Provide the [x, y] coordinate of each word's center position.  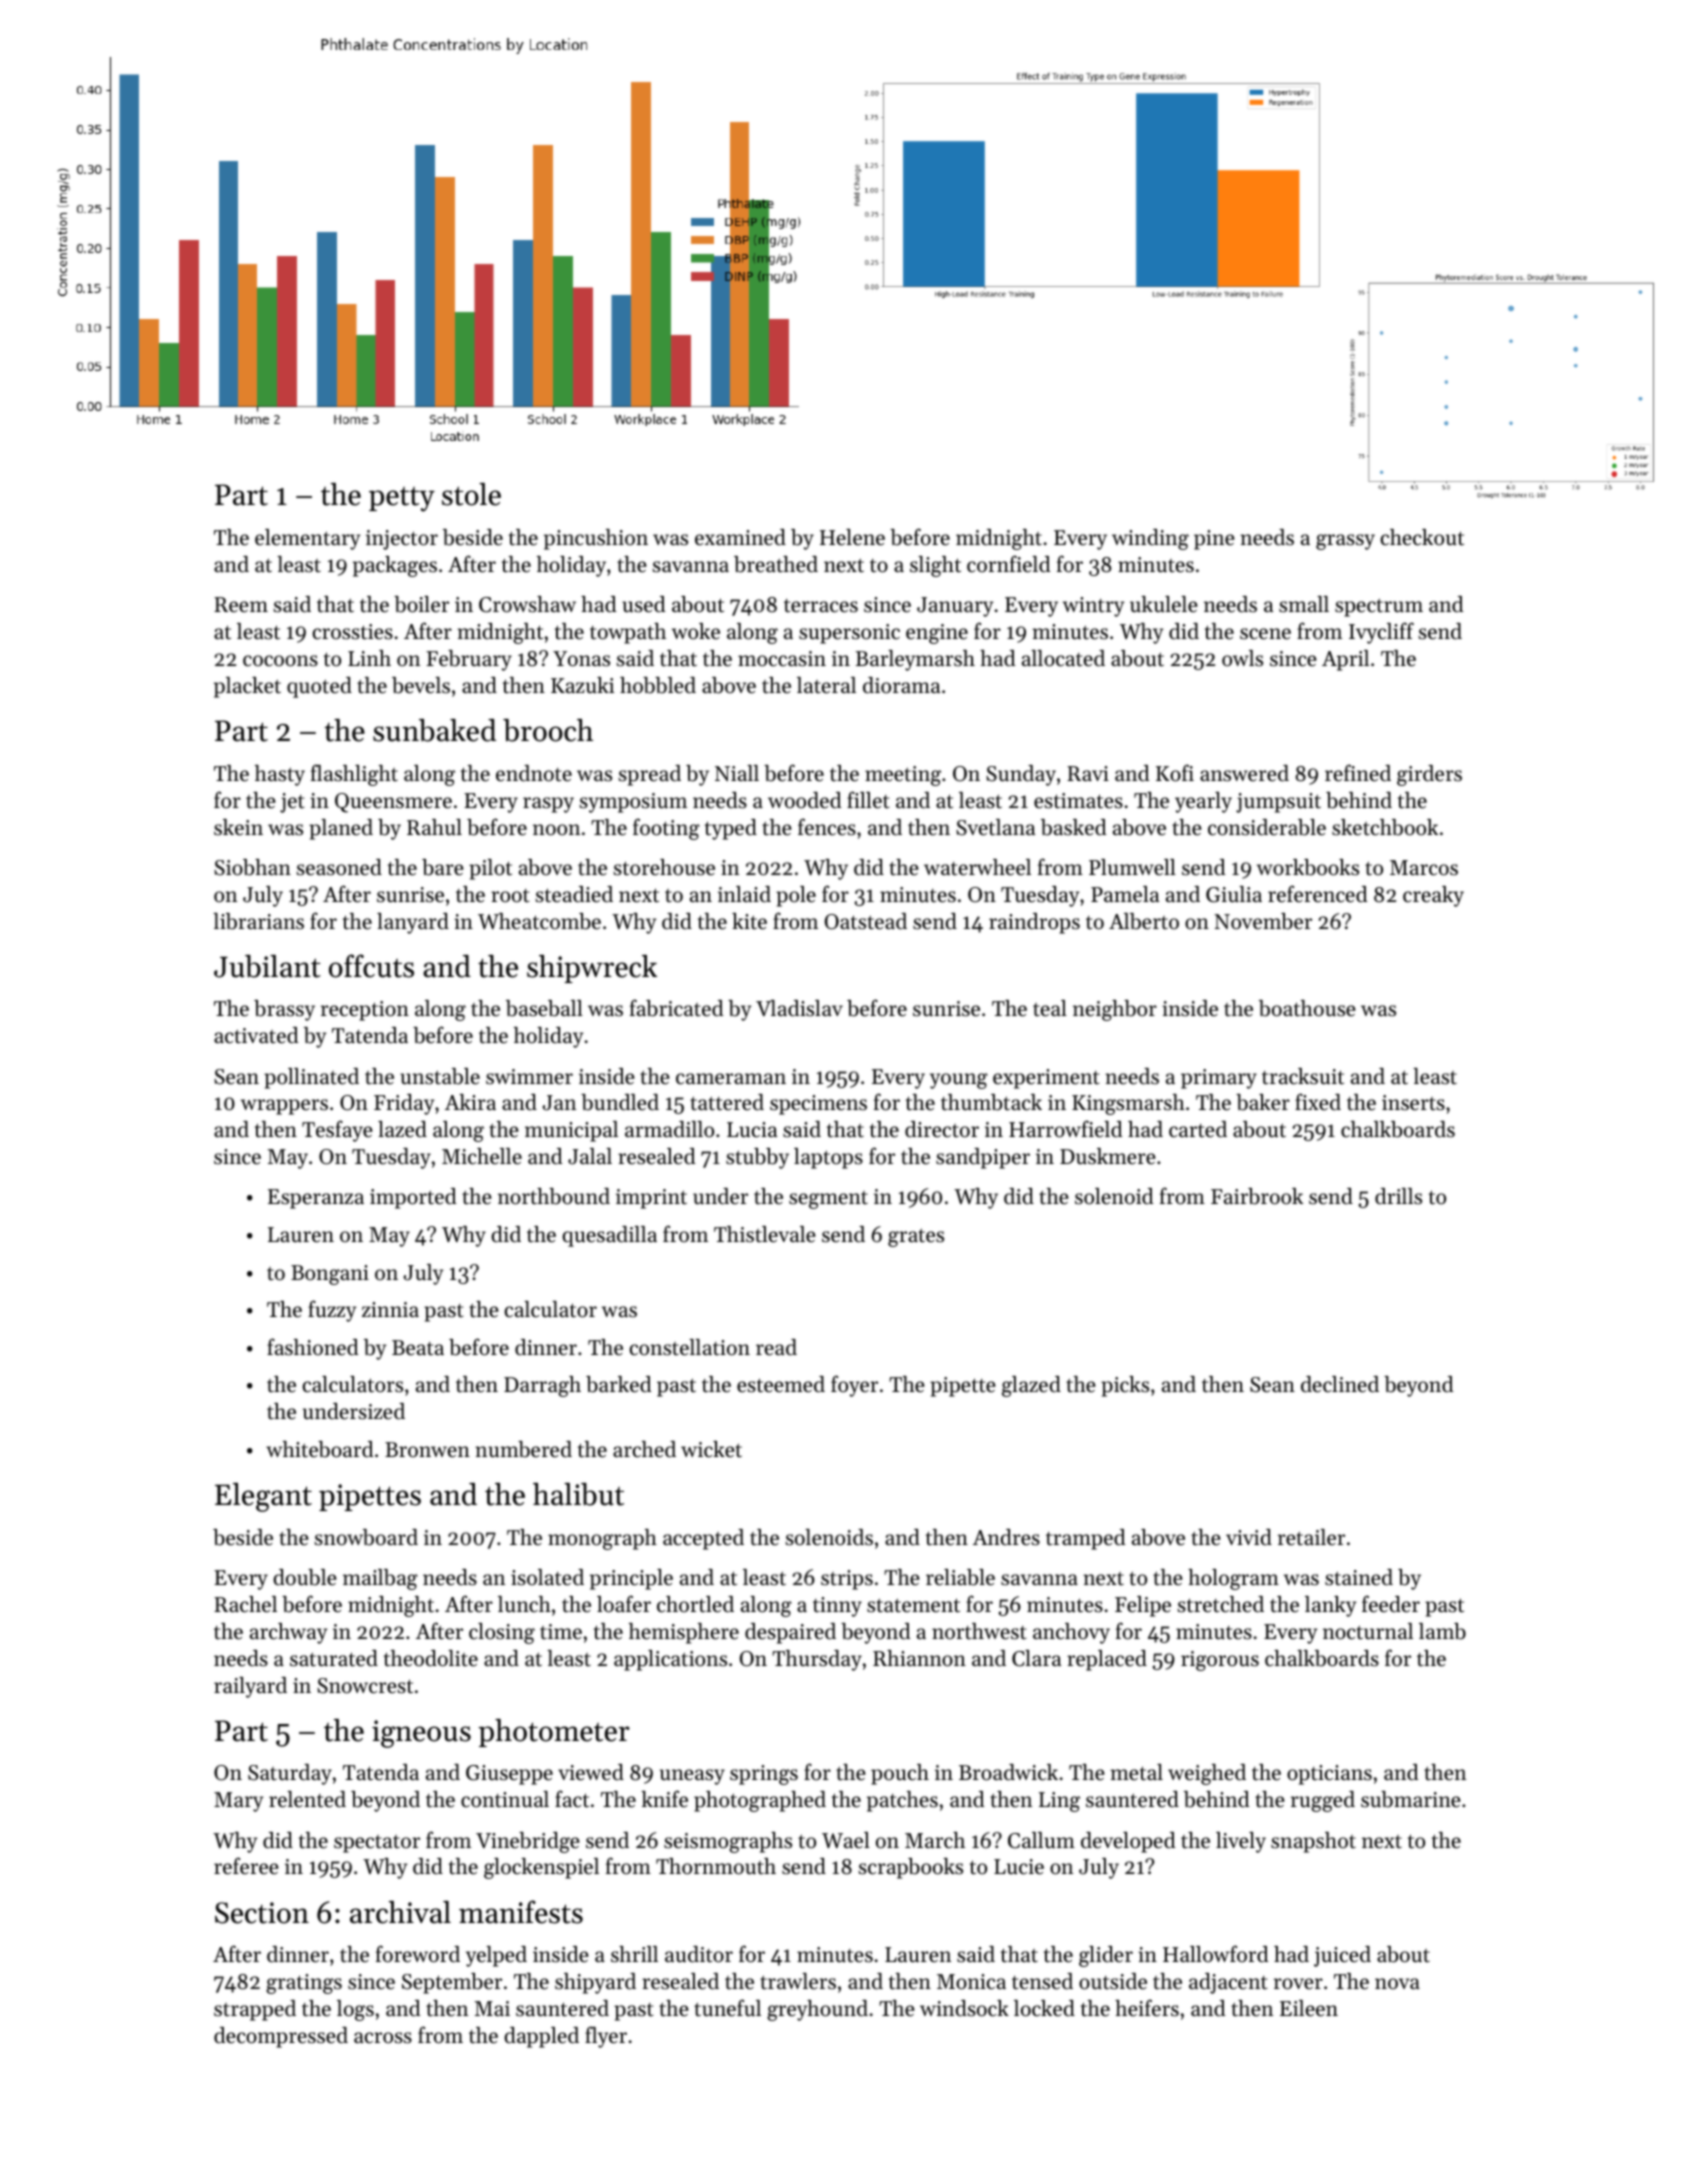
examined [740, 537]
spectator [377, 1844]
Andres [1006, 1537]
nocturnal [1368, 1631]
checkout [1422, 537]
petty [402, 499]
